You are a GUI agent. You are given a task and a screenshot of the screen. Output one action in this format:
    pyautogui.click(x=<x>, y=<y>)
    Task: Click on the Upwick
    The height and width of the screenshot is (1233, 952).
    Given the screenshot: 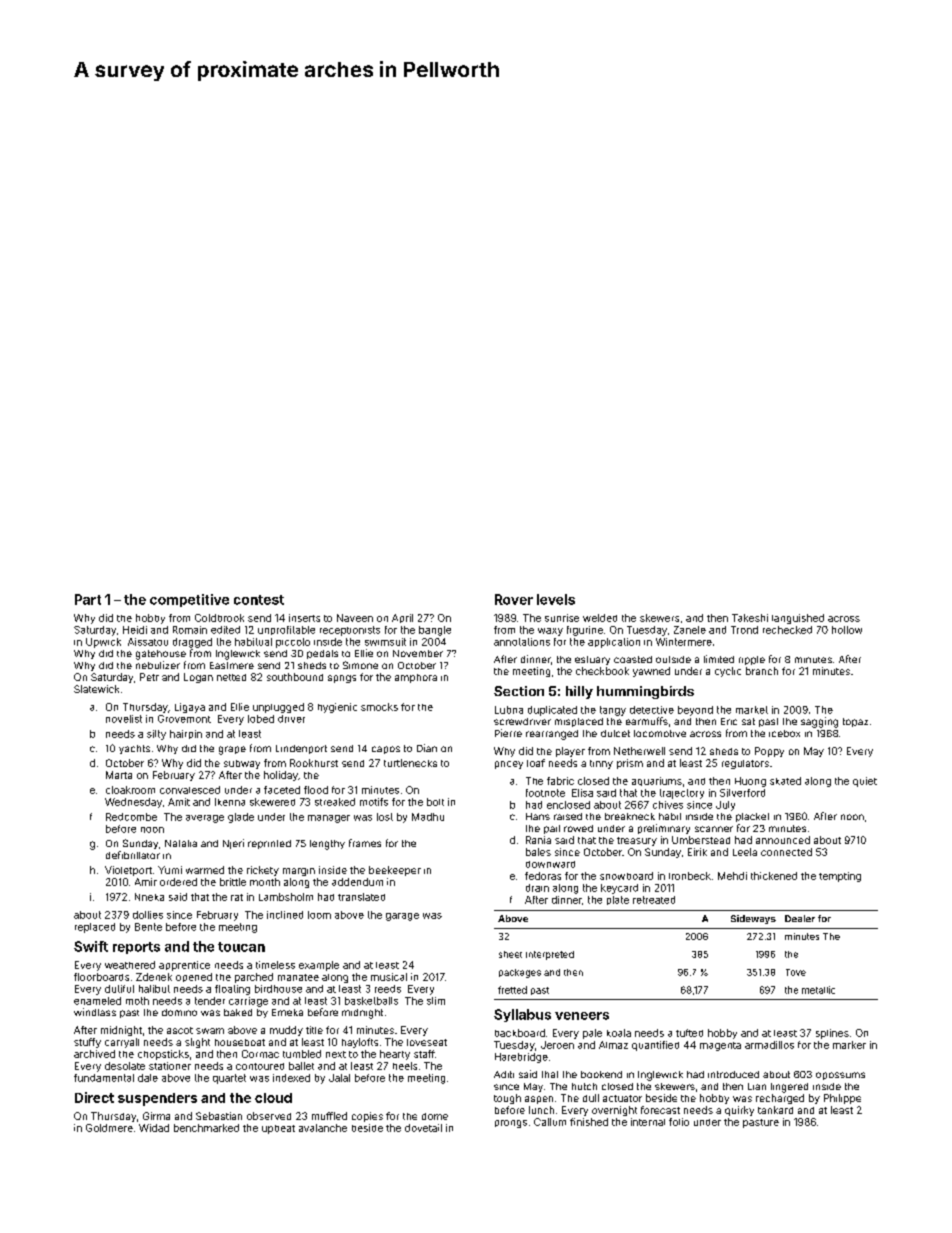 What is the action you would take?
    pyautogui.click(x=103, y=643)
